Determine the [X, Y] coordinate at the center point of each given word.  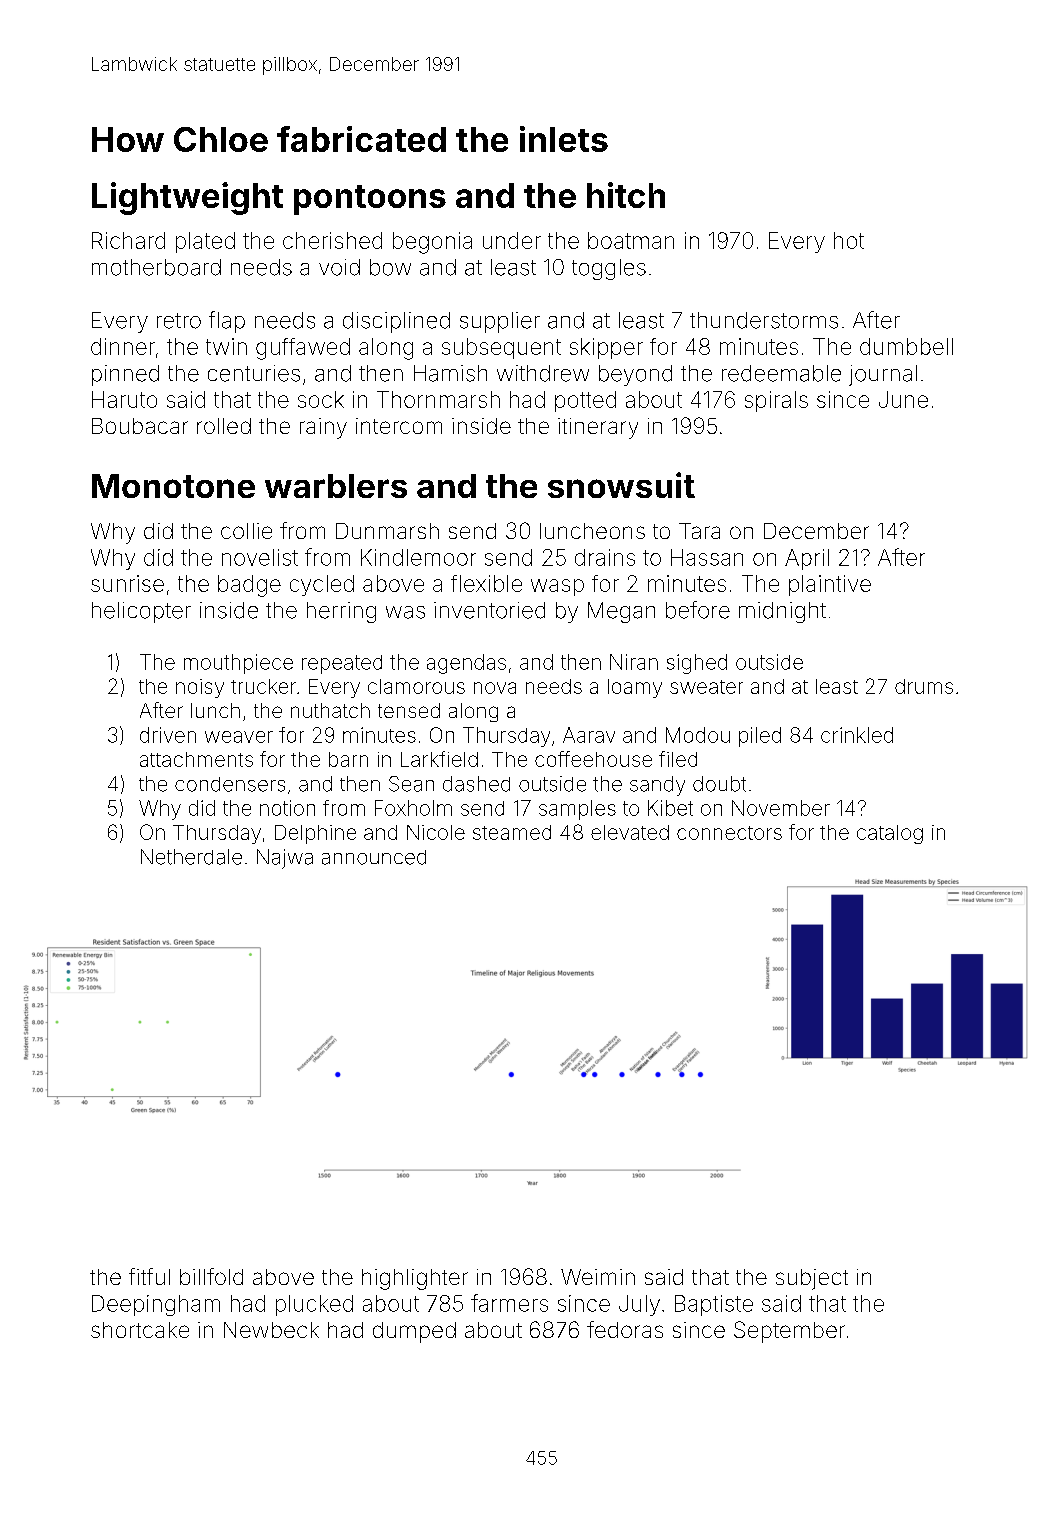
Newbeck [271, 1330]
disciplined [396, 322]
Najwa [285, 859]
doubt [719, 784]
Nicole [436, 832]
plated [205, 242]
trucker [263, 686]
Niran [634, 662]
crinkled [857, 735]
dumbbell [906, 346]
